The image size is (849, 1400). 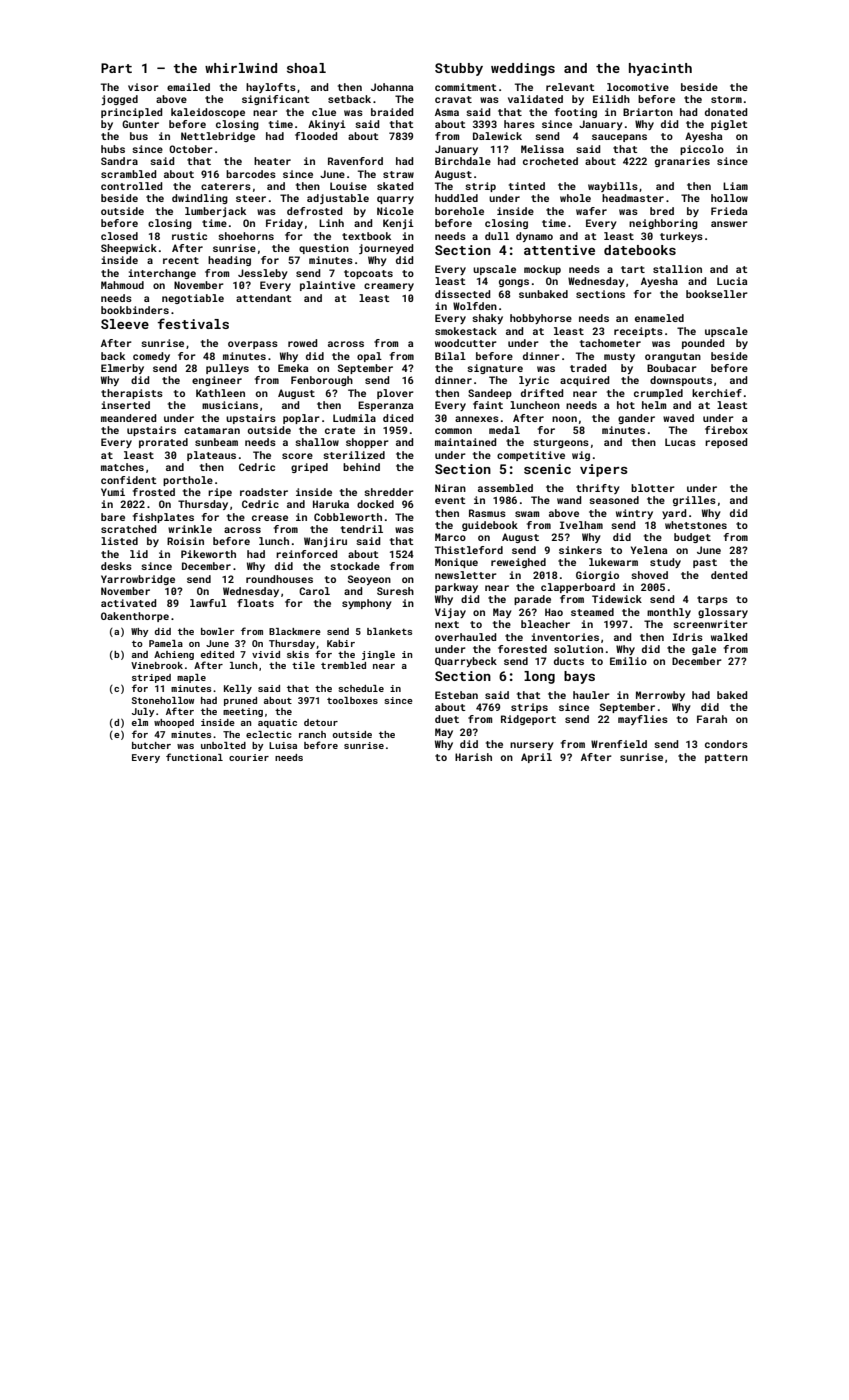 I want to click on dwindling, so click(x=200, y=199).
